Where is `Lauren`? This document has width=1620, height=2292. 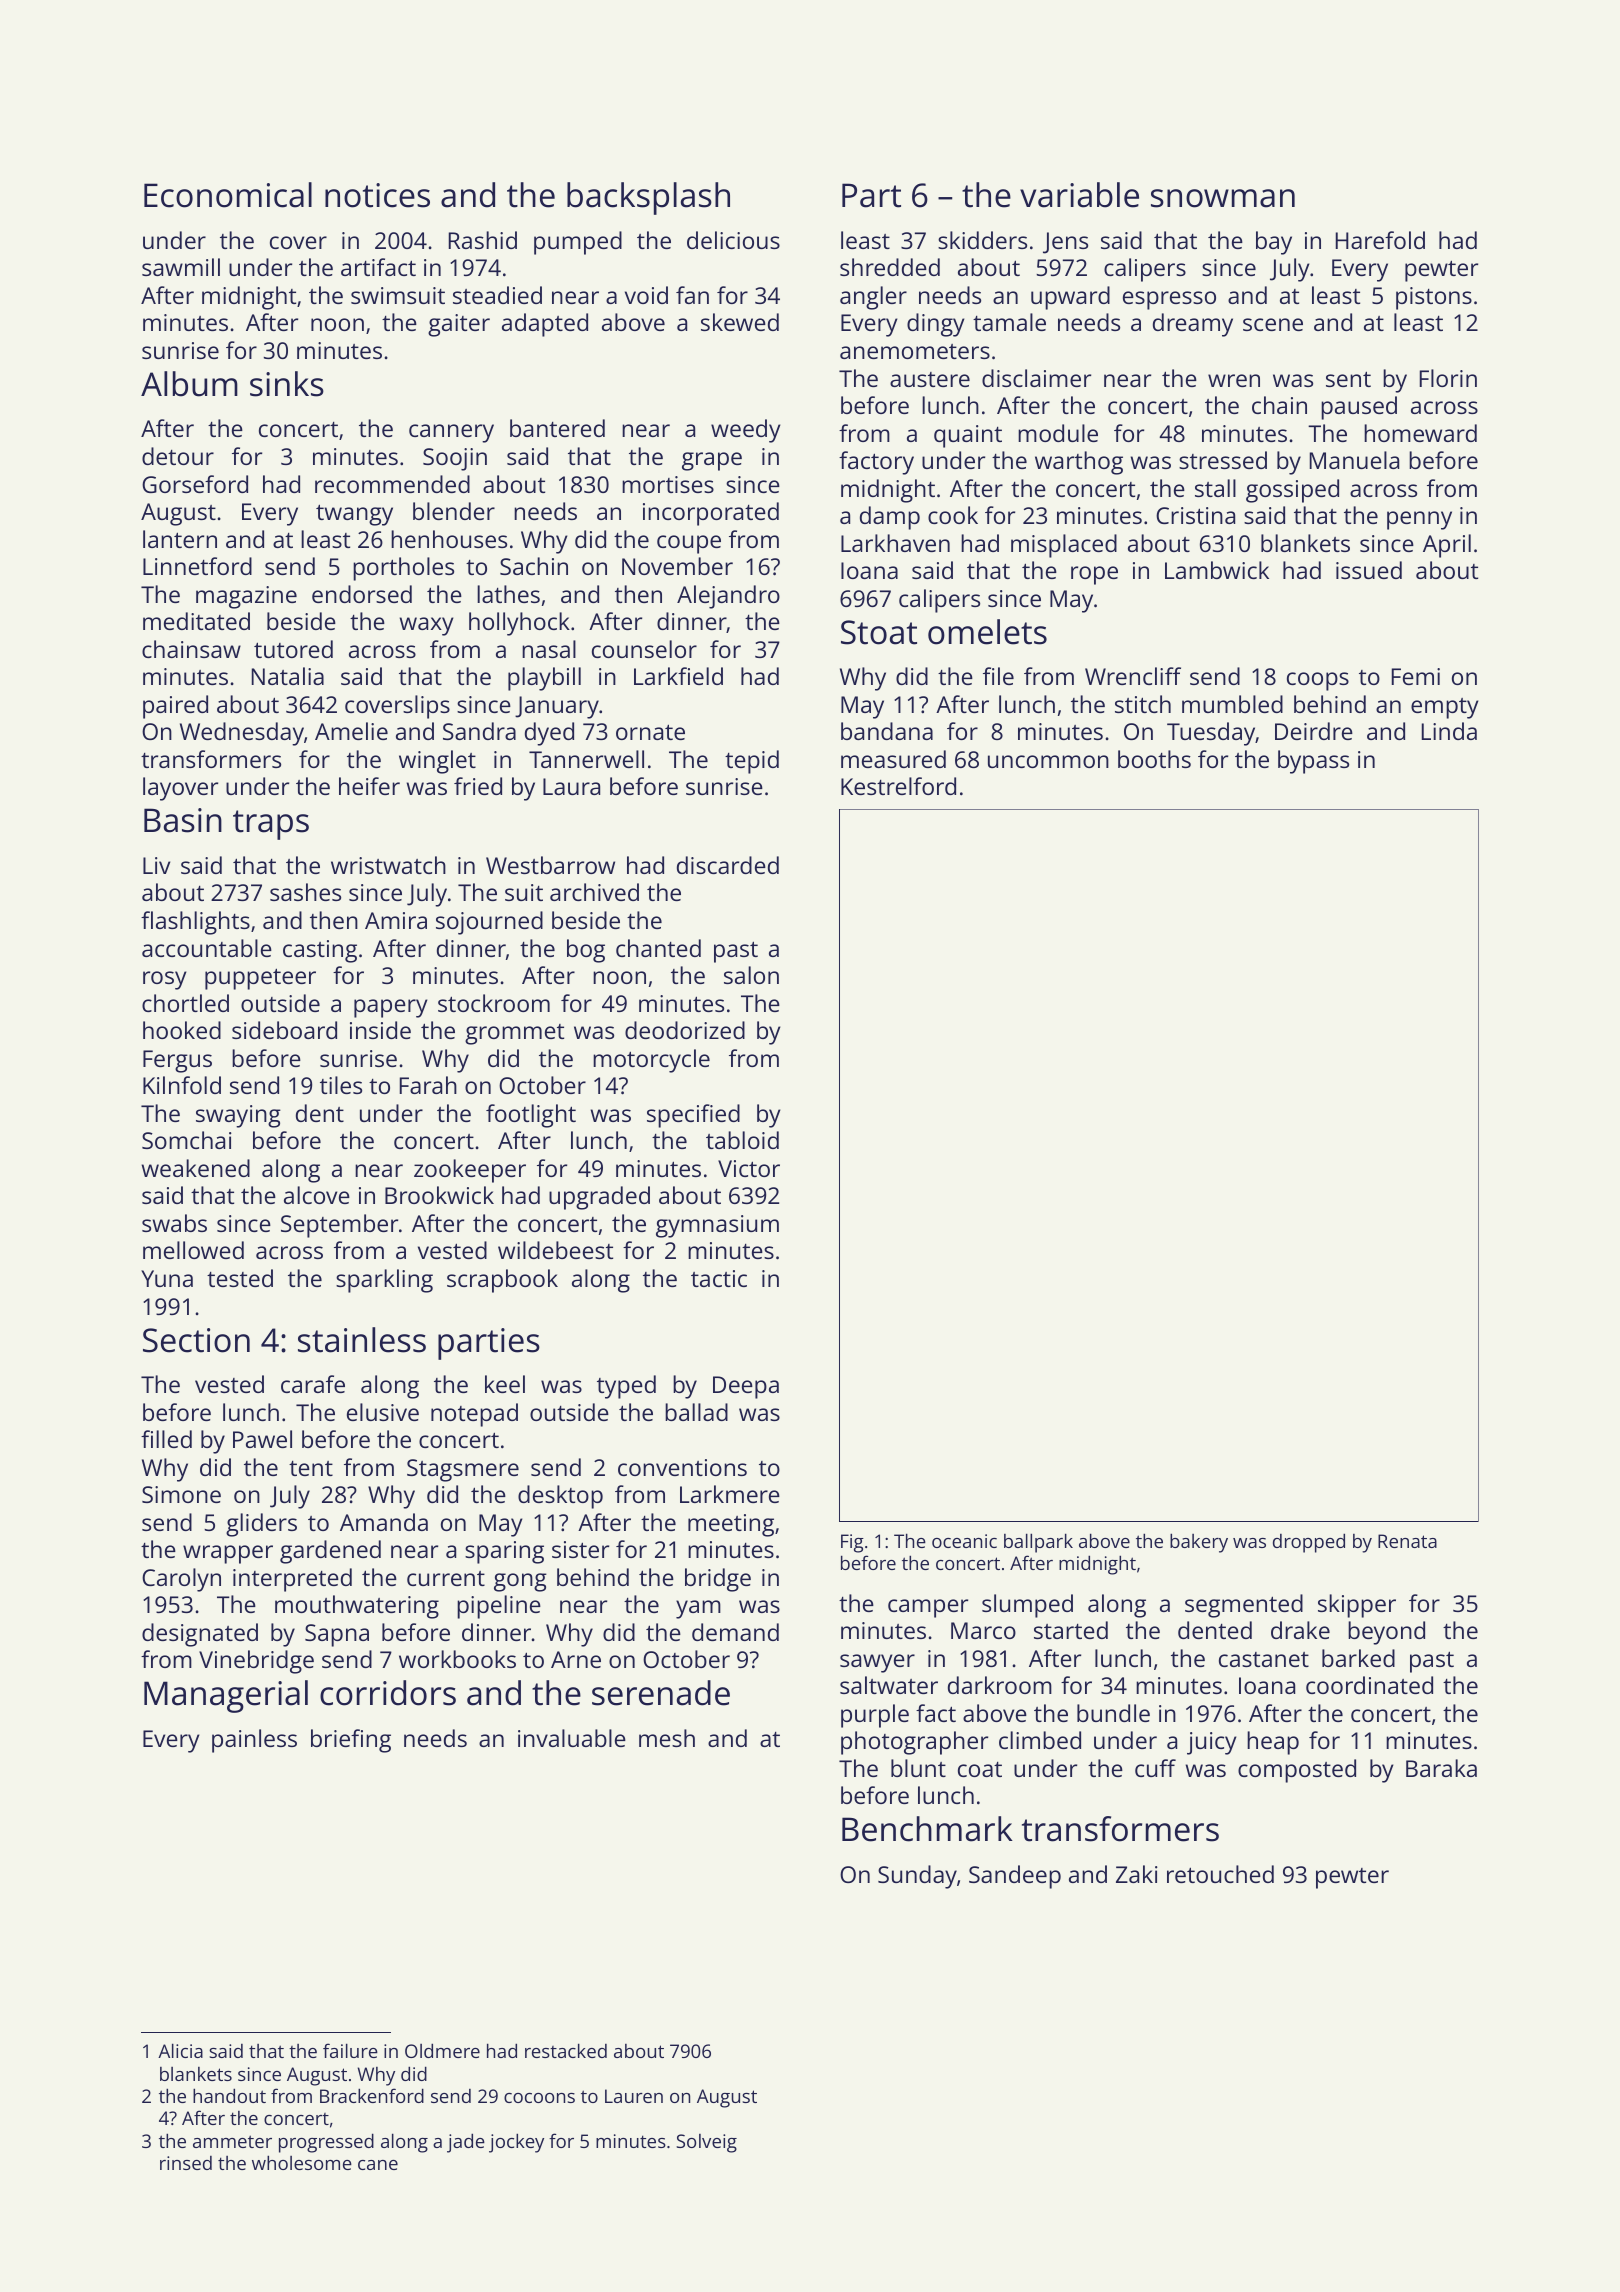
Lauren is located at coordinates (634, 2096).
